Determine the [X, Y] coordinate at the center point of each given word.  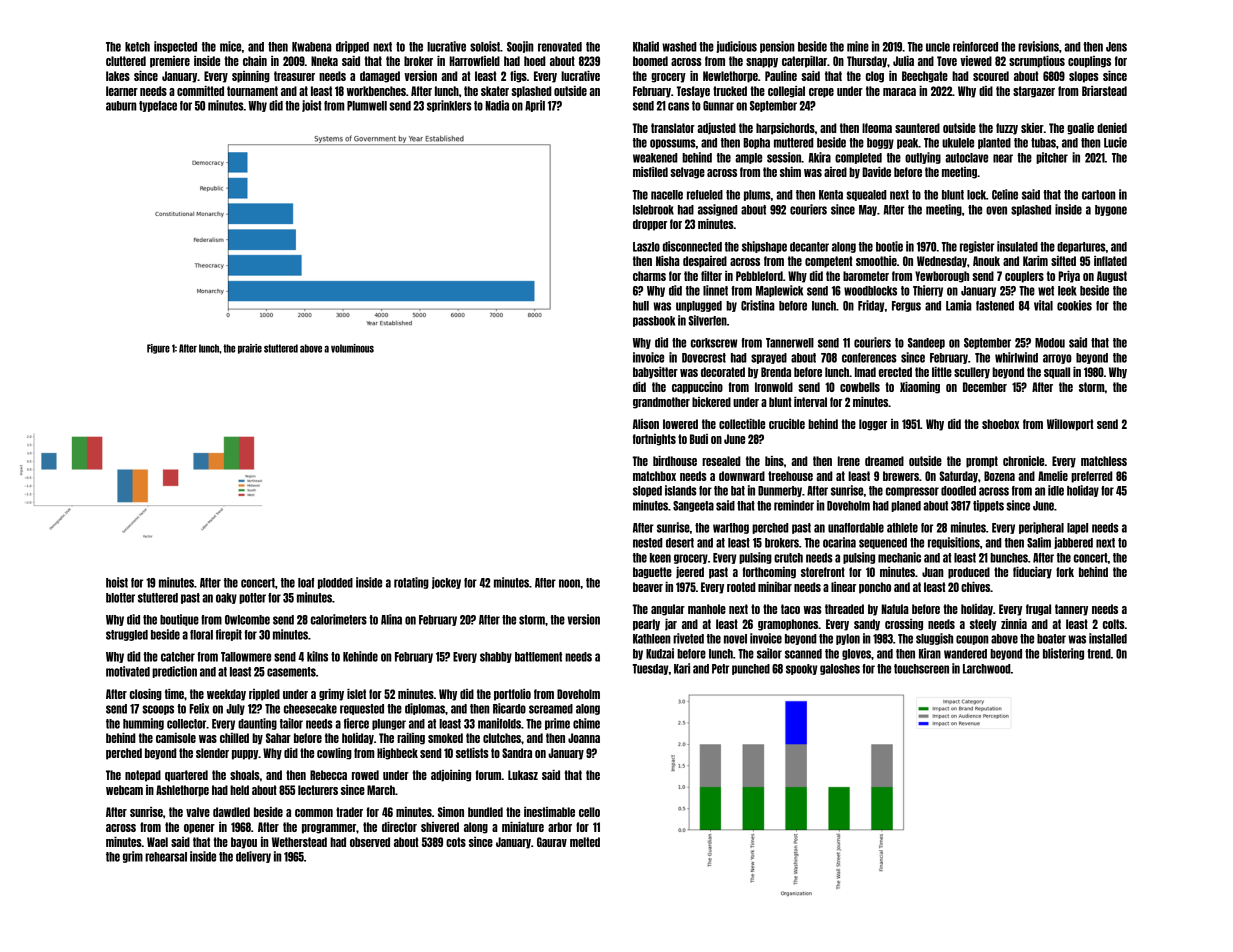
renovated [560, 47]
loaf [306, 583]
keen [660, 558]
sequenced [883, 543]
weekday [226, 695]
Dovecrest [704, 358]
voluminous [352, 348]
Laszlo [646, 247]
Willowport [1070, 425]
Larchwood [987, 669]
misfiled [650, 172]
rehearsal [166, 857]
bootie [889, 246]
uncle [938, 47]
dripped [352, 47]
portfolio [512, 695]
